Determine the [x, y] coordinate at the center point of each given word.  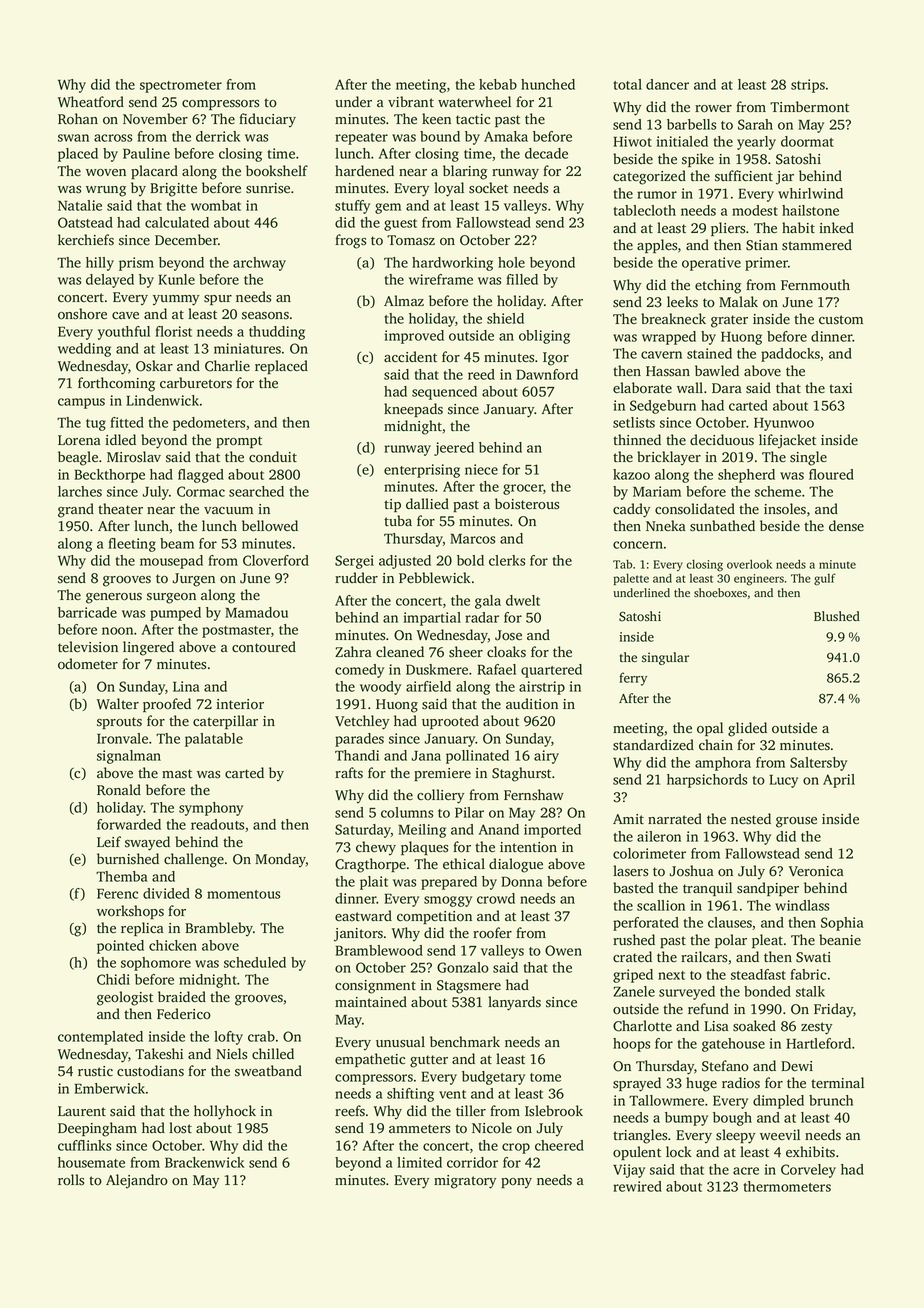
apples [657, 246]
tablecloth [645, 210]
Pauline [146, 153]
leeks [682, 302]
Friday [833, 1010]
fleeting [132, 545]
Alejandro [137, 1181]
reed [481, 374]
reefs [350, 1111]
